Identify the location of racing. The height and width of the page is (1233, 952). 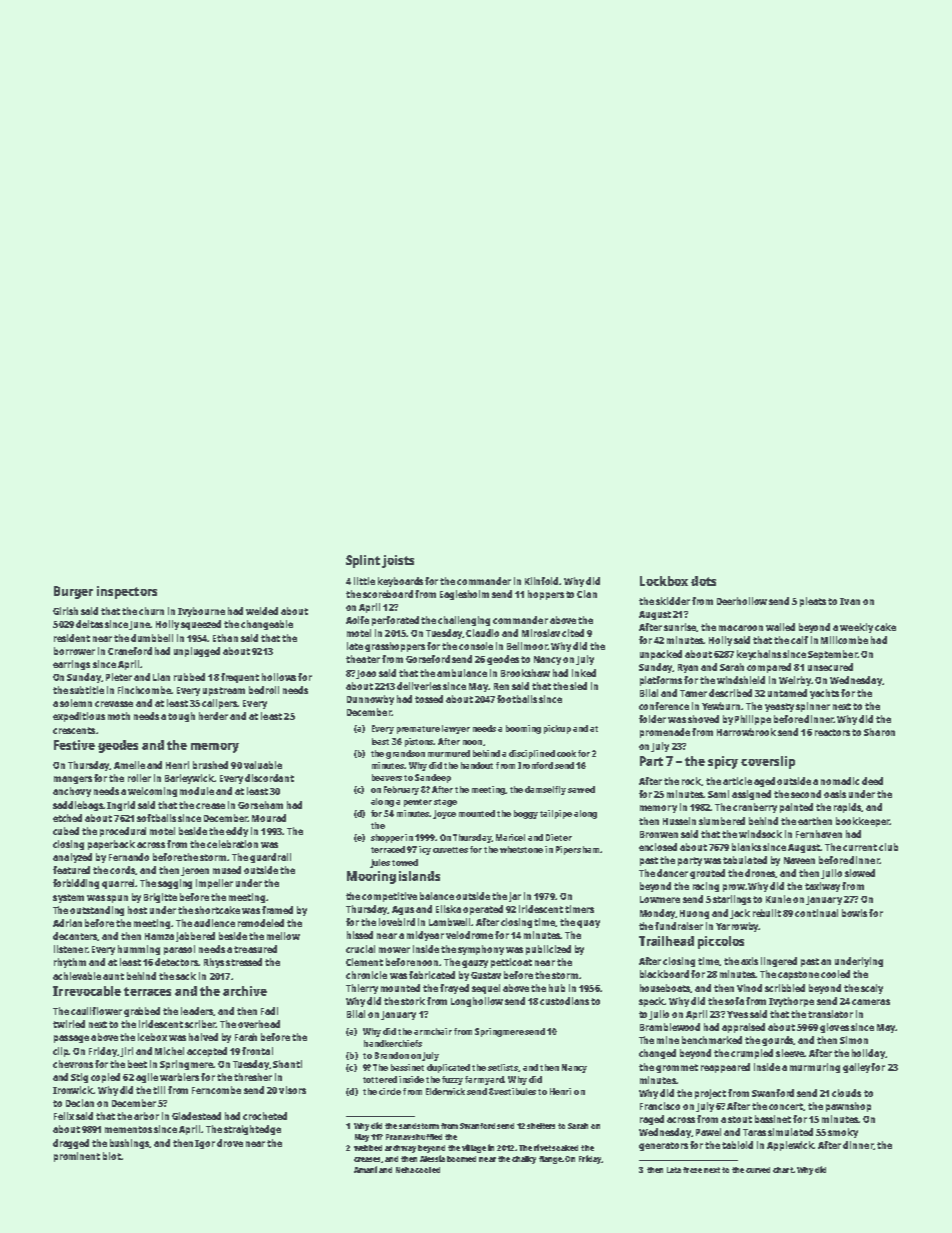
(706, 887).
